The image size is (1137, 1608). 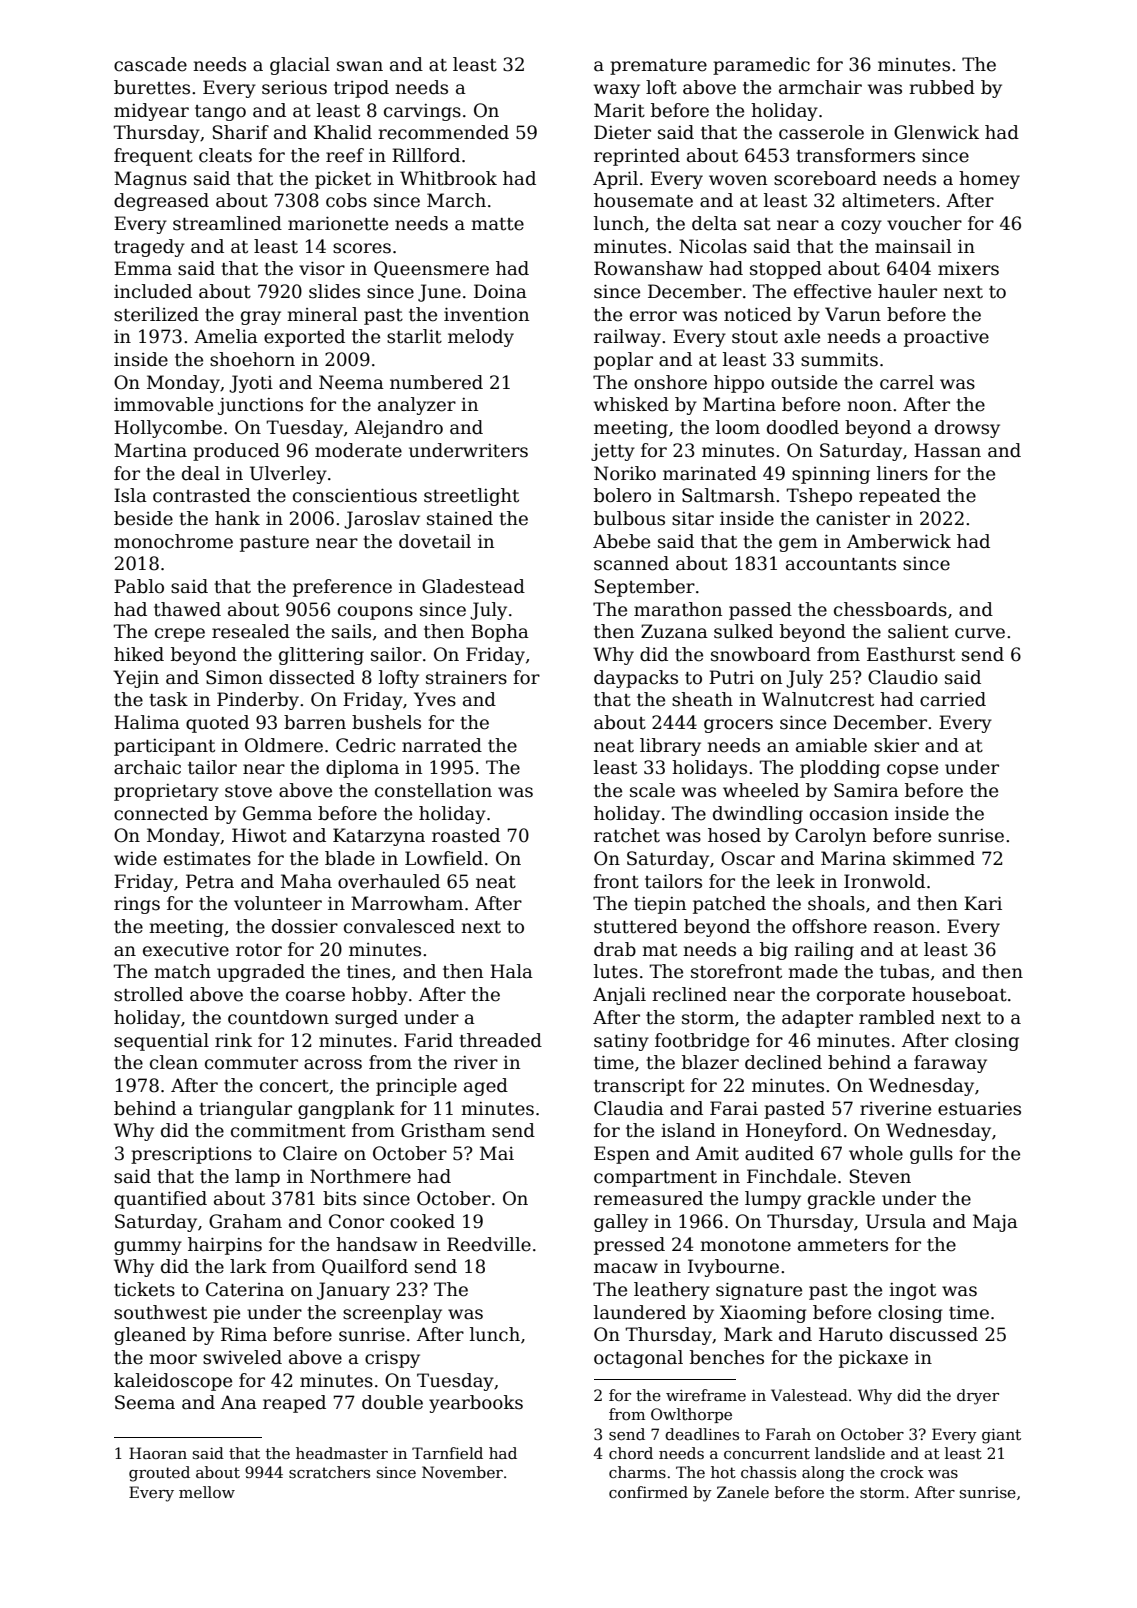 I want to click on rubbed, so click(x=942, y=87).
